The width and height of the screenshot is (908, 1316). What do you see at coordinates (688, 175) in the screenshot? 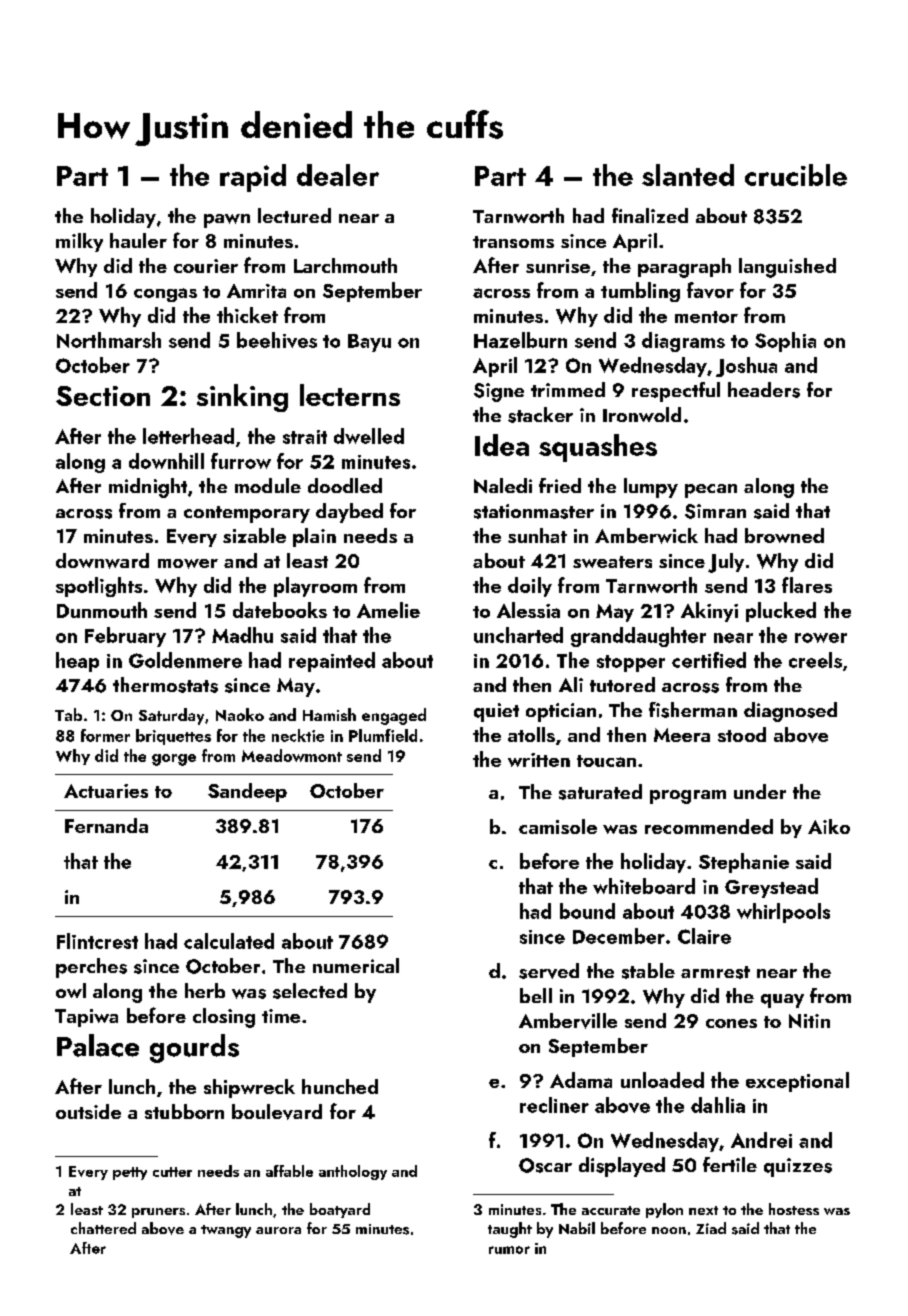
I see `slanted` at bounding box center [688, 175].
